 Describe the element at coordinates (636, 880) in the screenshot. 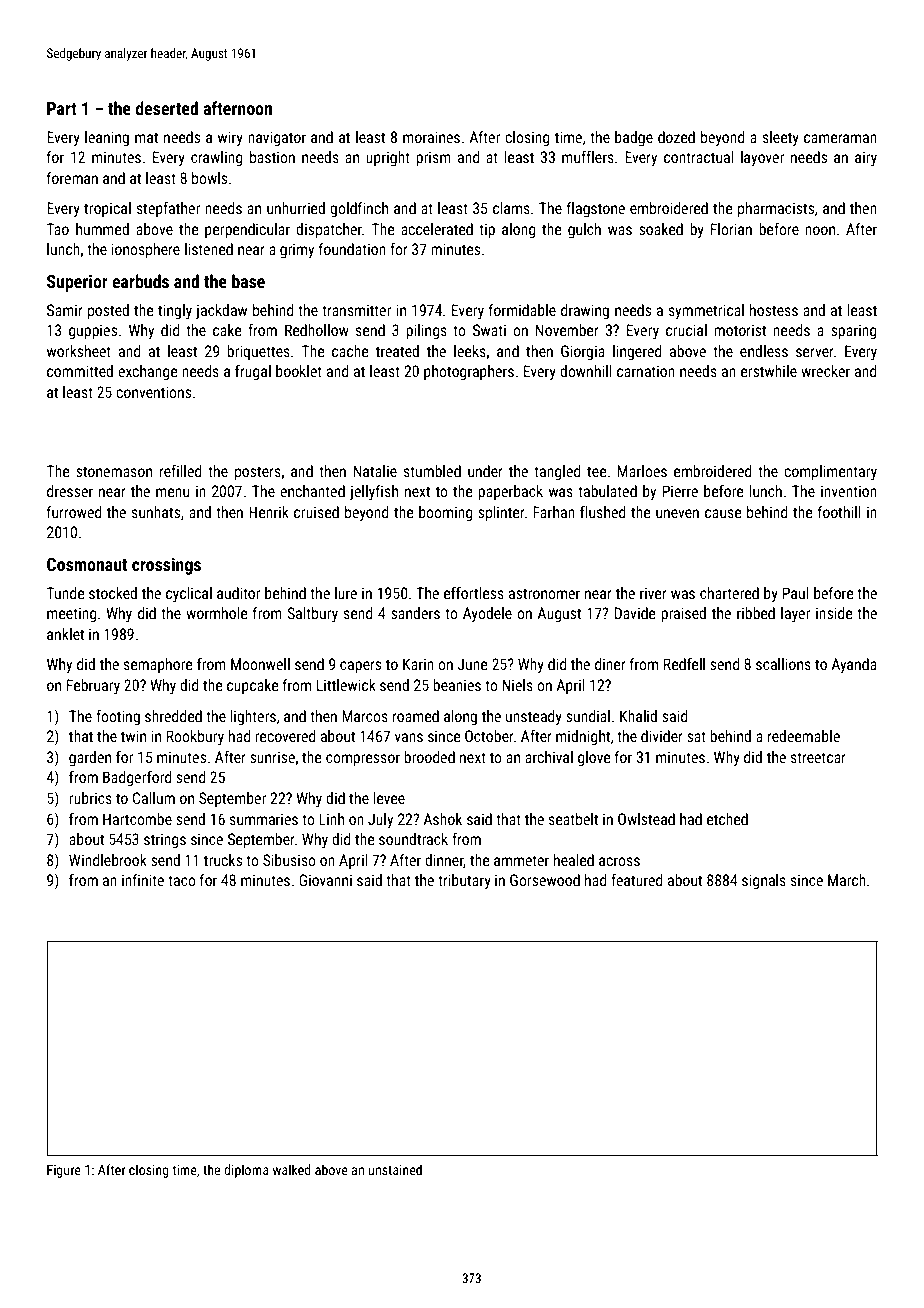

I see `featured` at that location.
